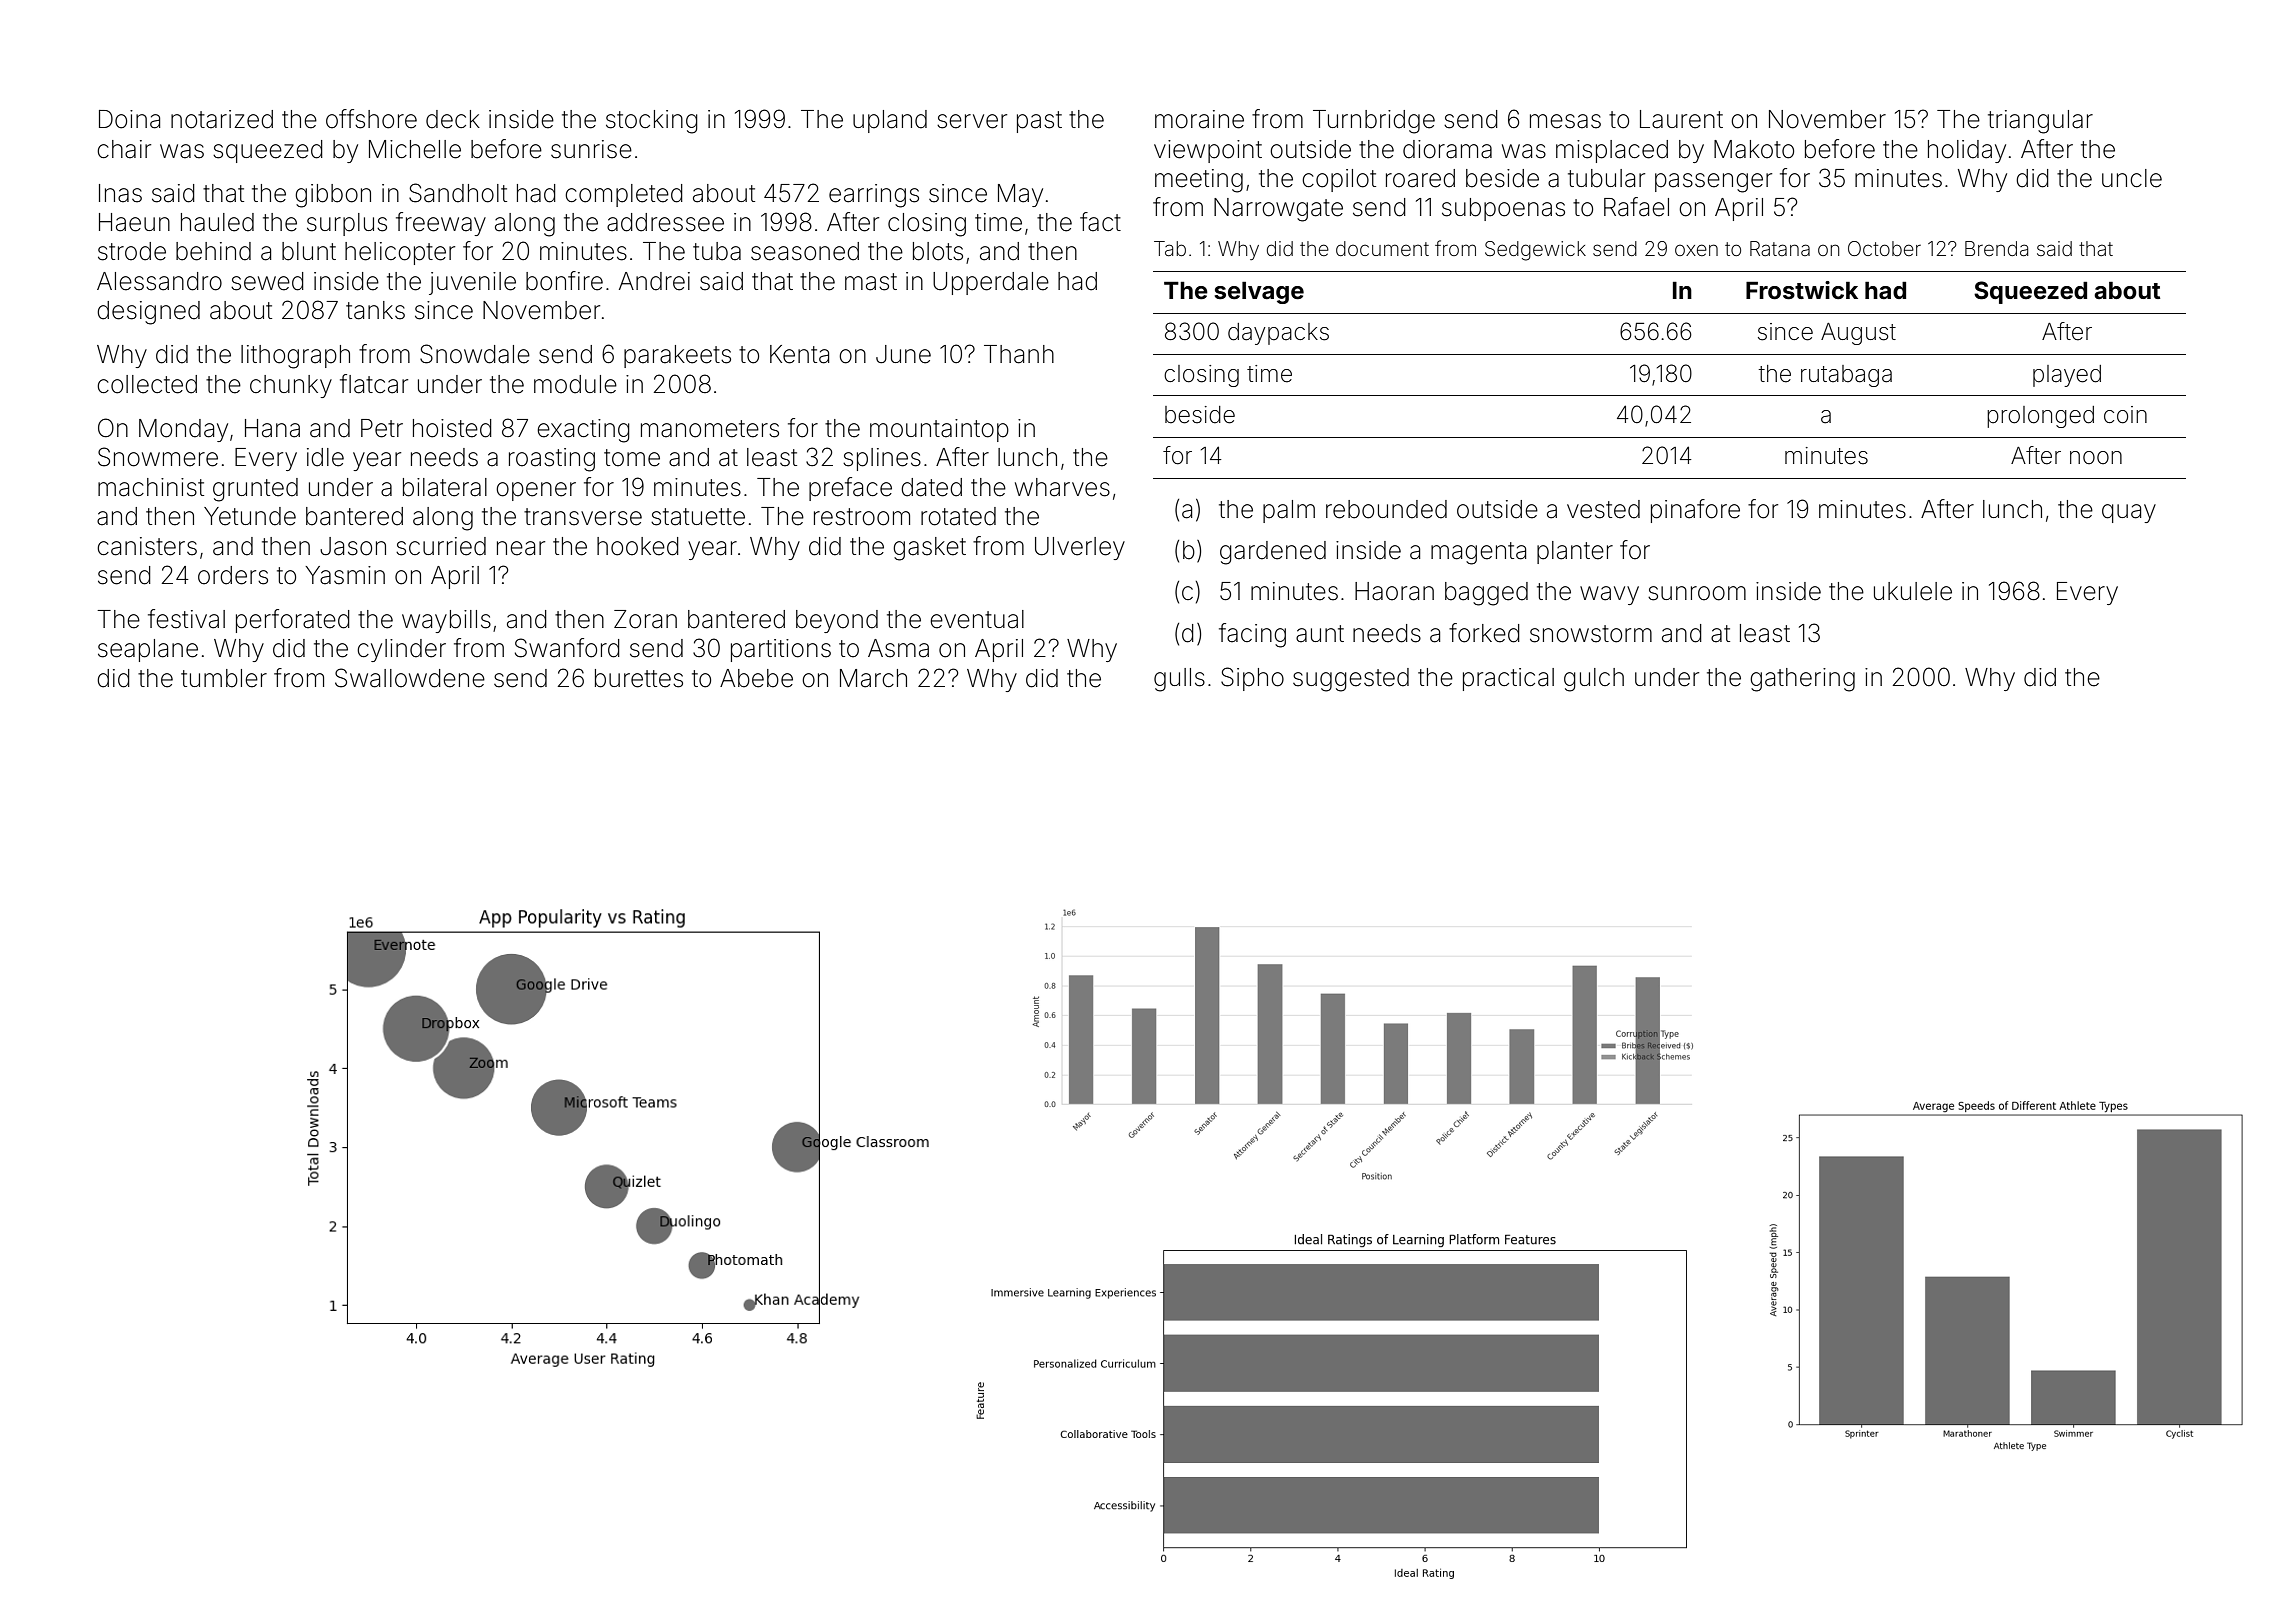 The height and width of the page is (1614, 2282). Describe the element at coordinates (1846, 376) in the page. I see `rutabaga` at that location.
